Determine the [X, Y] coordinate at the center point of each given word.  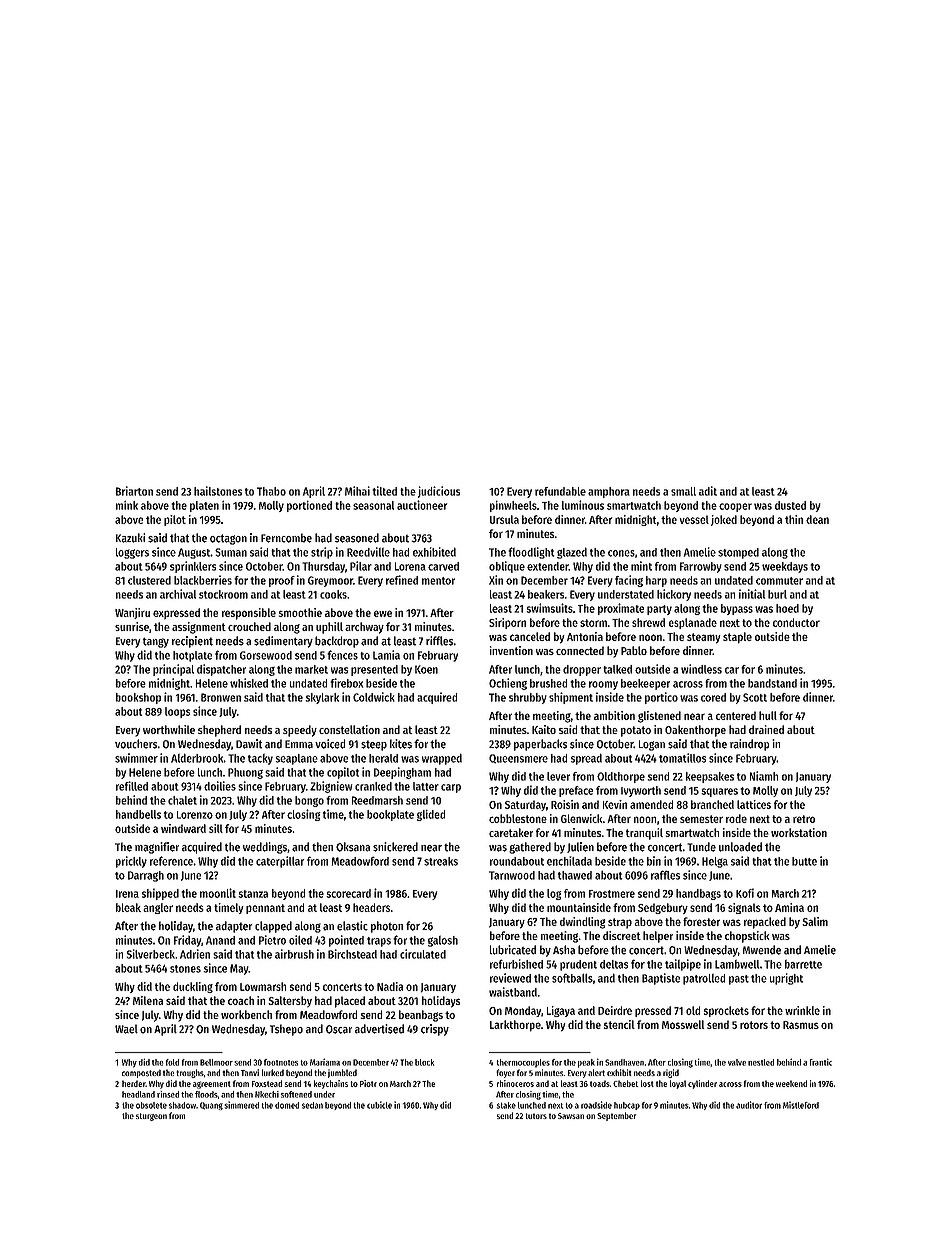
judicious [439, 492]
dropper [582, 670]
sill [216, 828]
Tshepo [286, 1030]
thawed [575, 875]
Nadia [390, 986]
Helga [715, 862]
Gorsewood [266, 655]
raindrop [749, 745]
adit [708, 491]
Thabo [271, 491]
